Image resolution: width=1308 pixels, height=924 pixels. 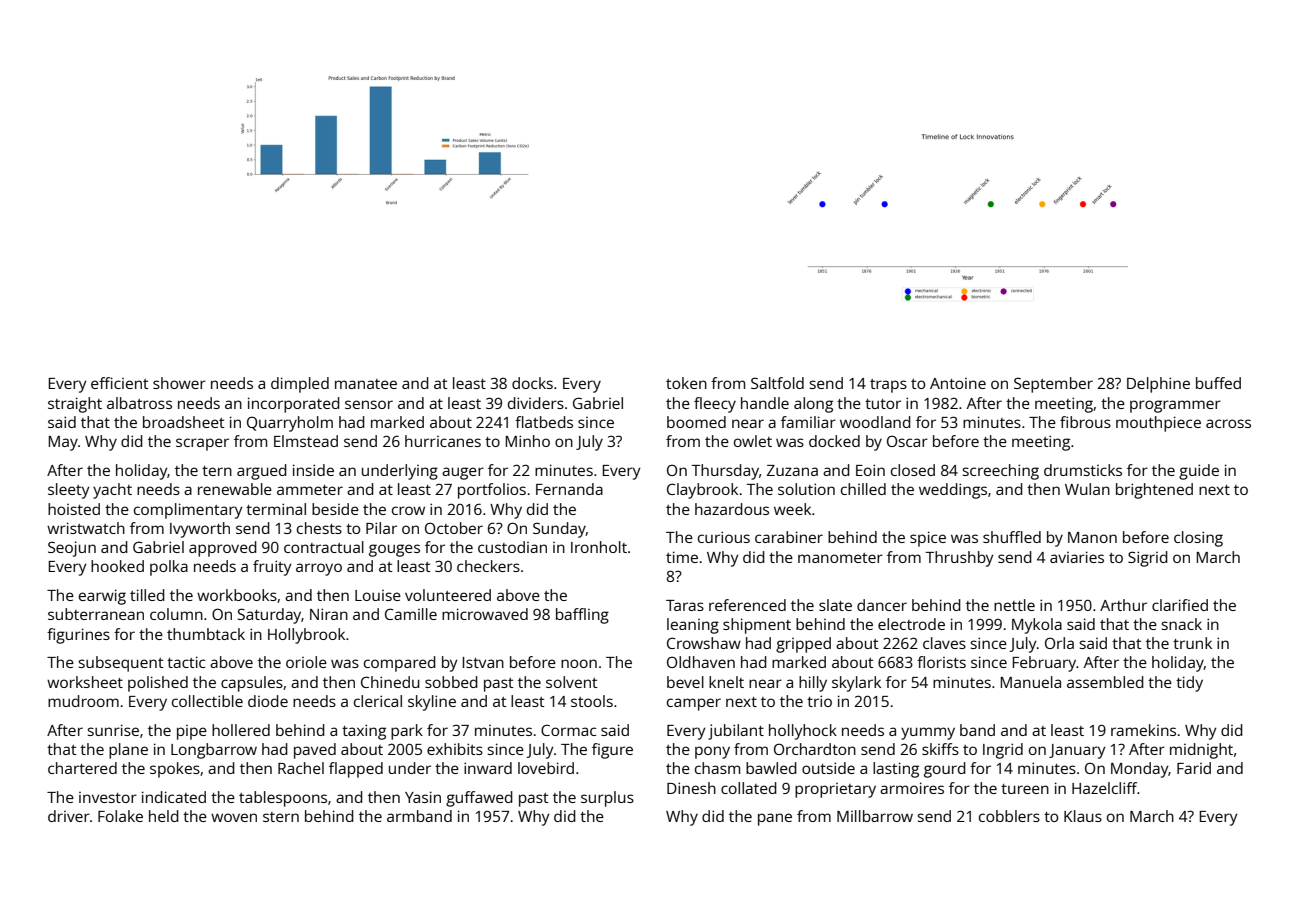 I want to click on broadsheet, so click(x=184, y=422).
